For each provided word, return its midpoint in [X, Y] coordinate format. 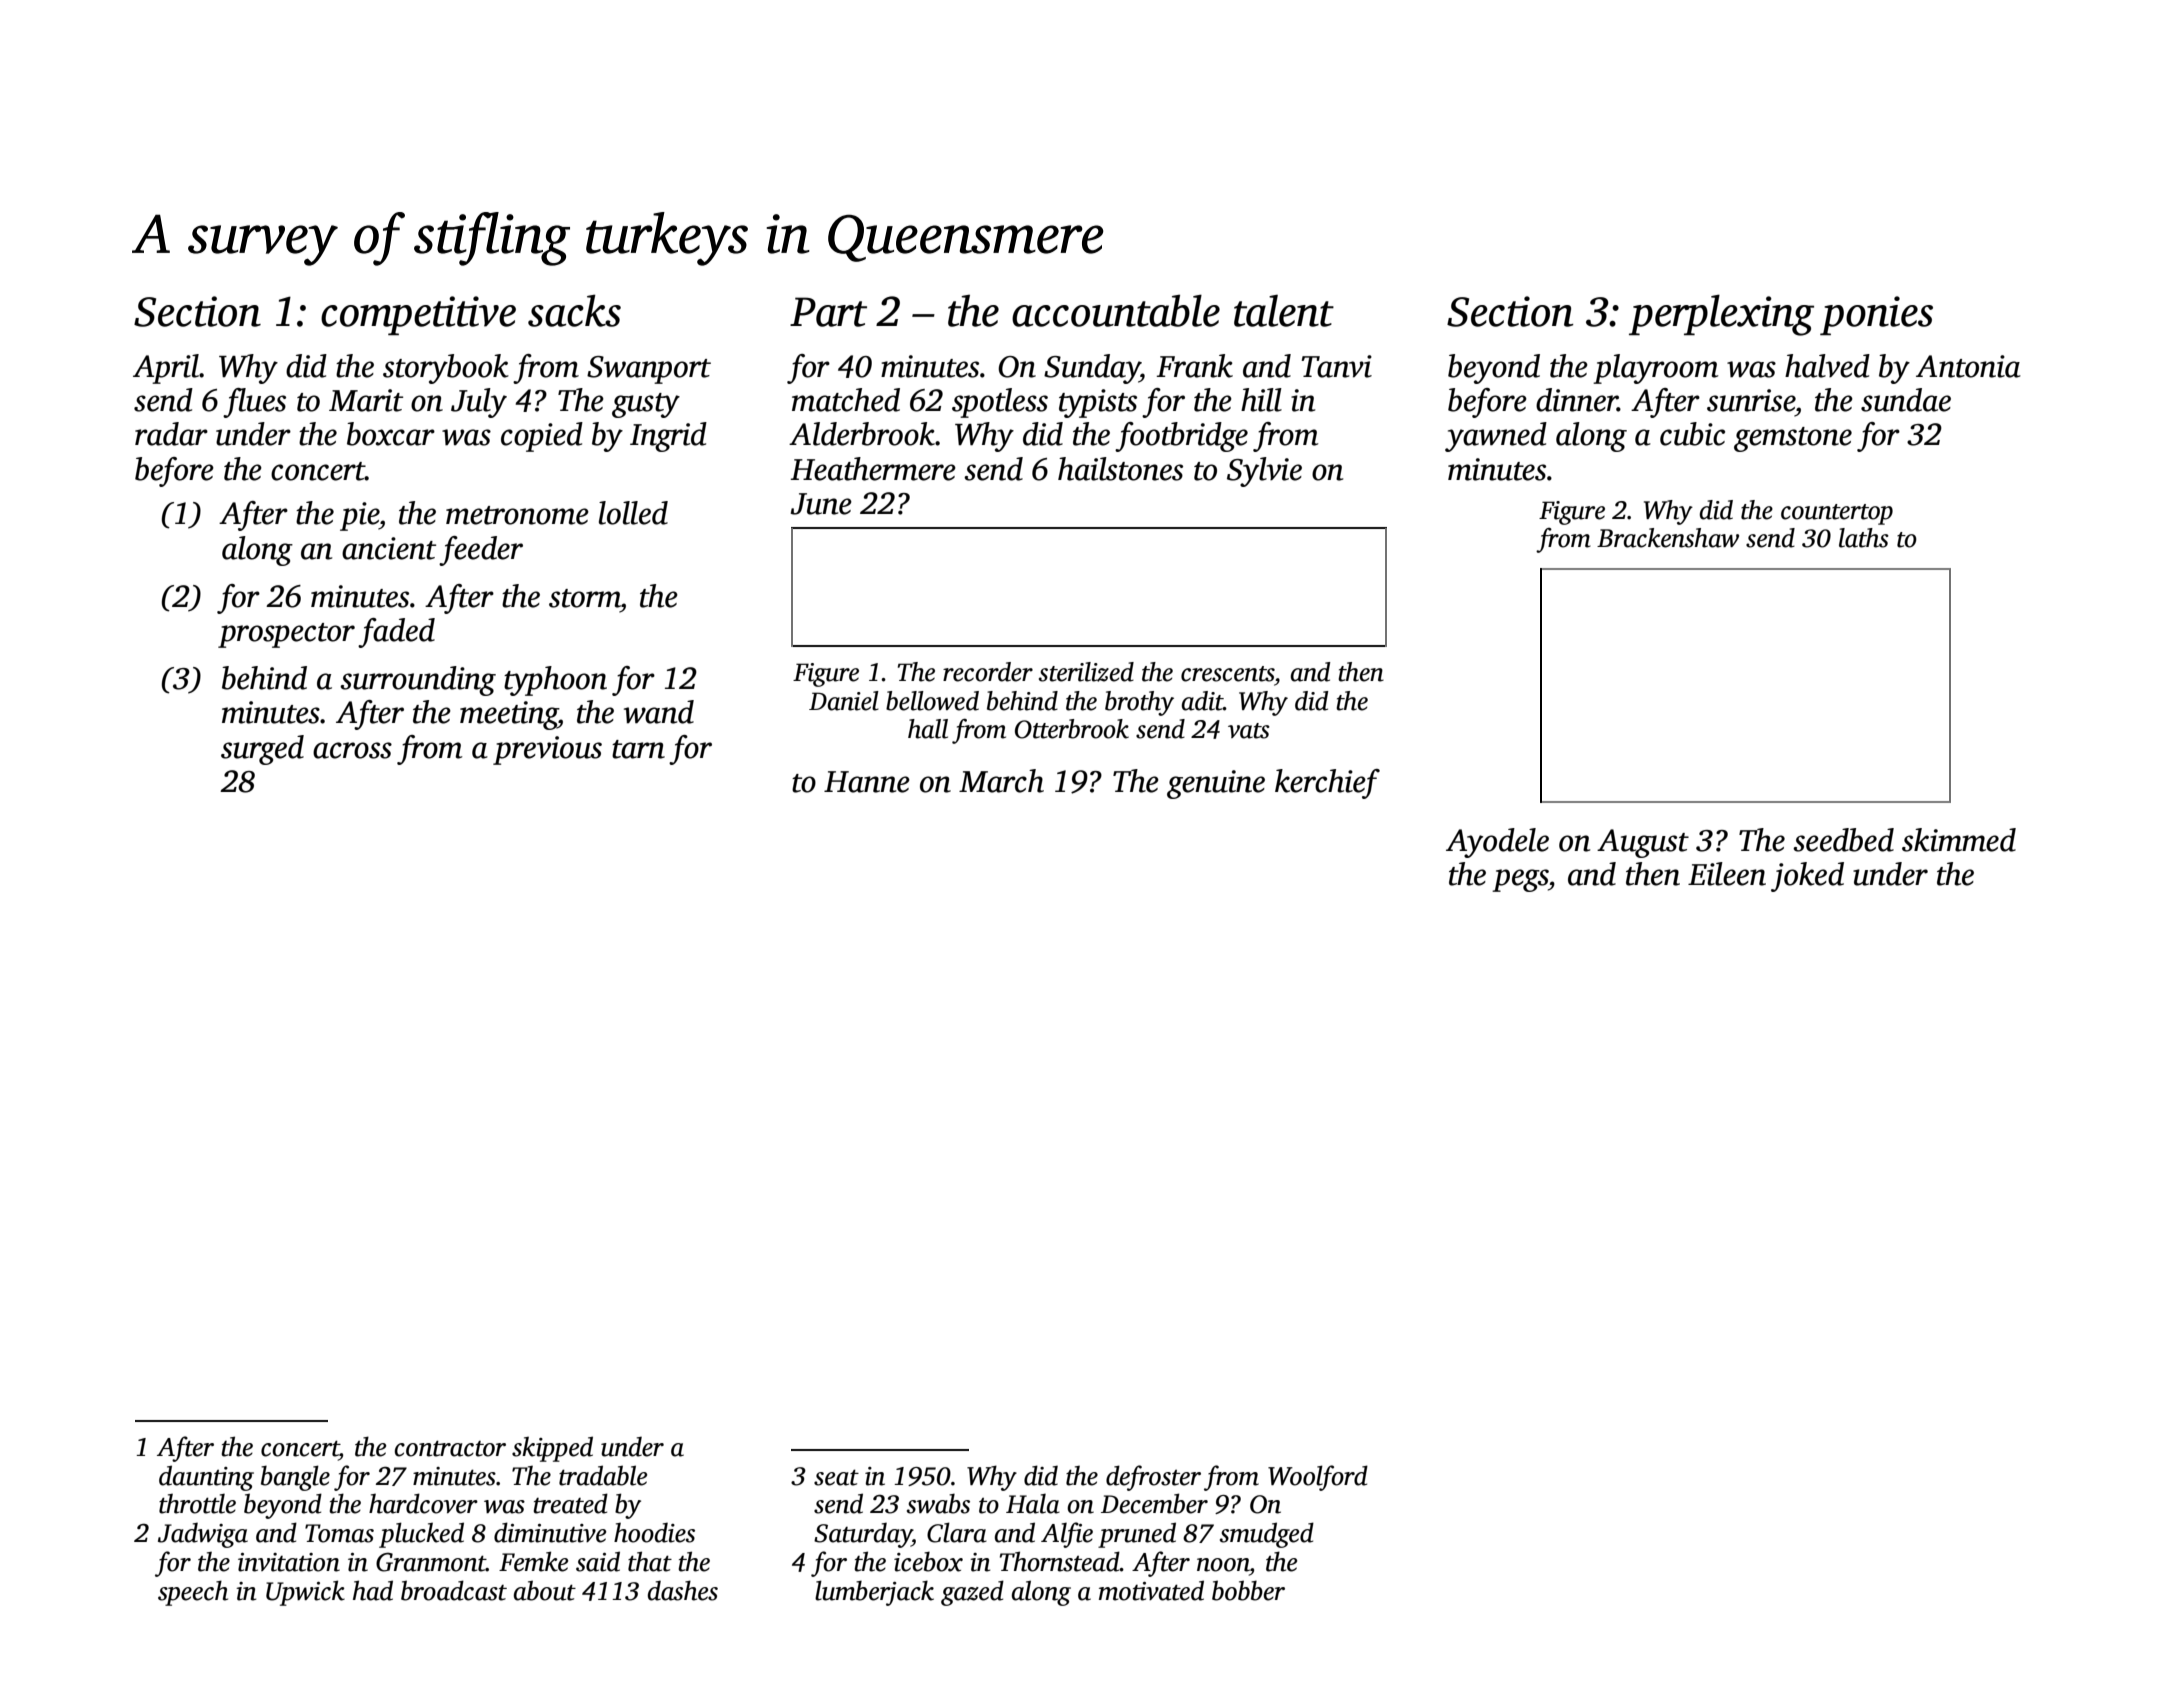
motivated [1151, 1590]
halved [1827, 366]
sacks [574, 310]
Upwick [305, 1593]
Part [828, 312]
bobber [1248, 1590]
